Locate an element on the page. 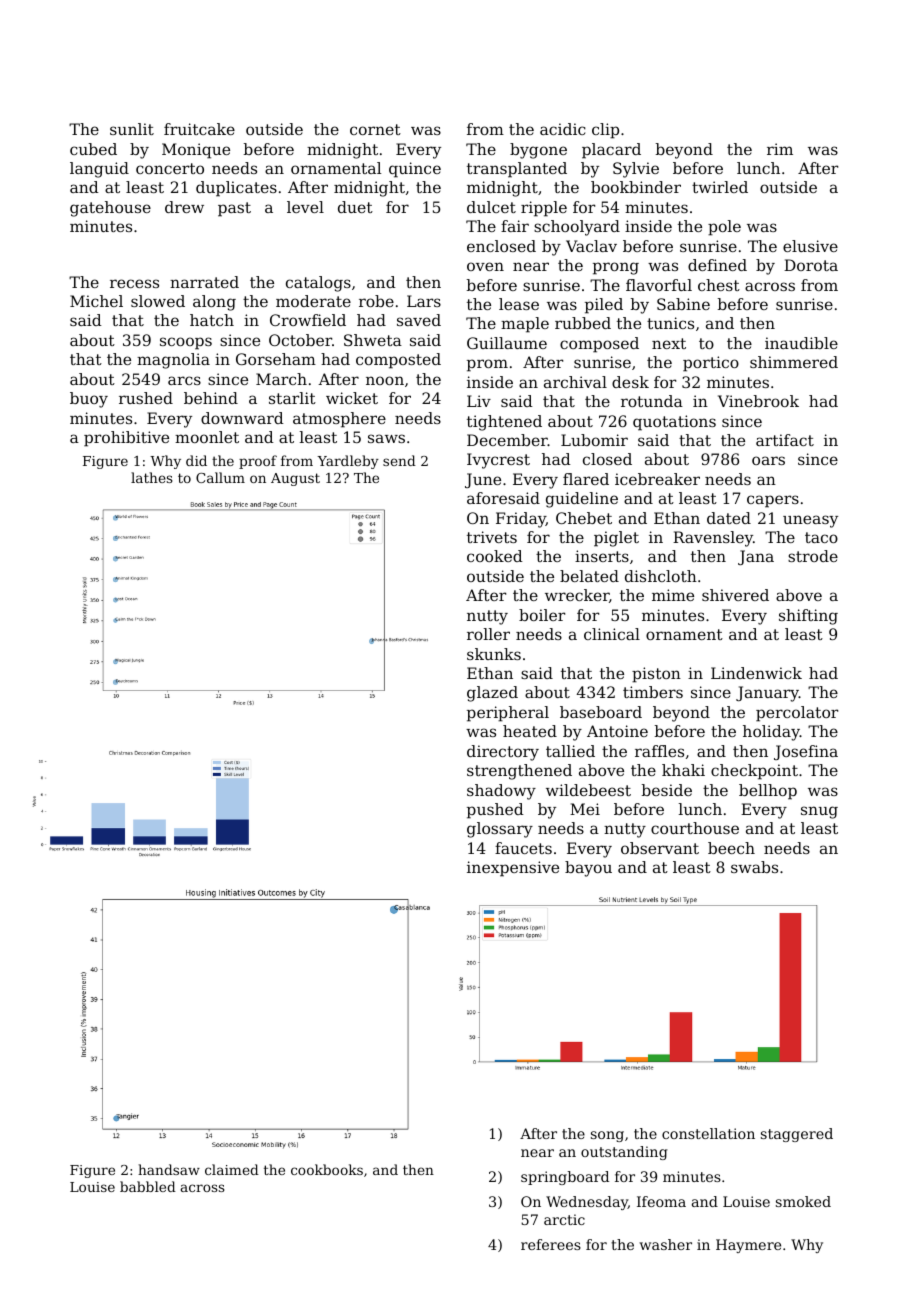 The width and height of the image is (908, 1316). robe is located at coordinates (376, 301).
